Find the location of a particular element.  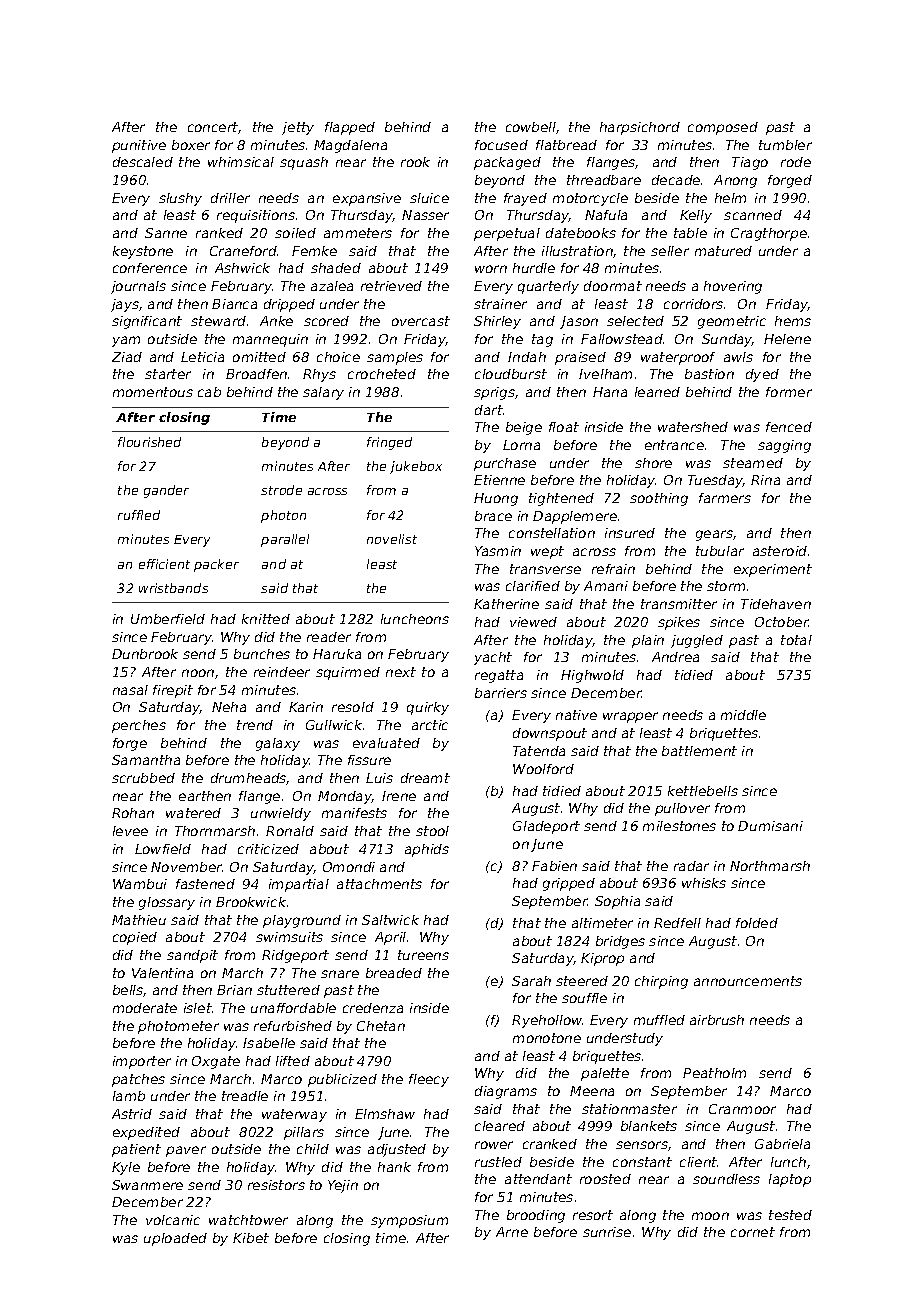

packaged is located at coordinates (507, 163).
